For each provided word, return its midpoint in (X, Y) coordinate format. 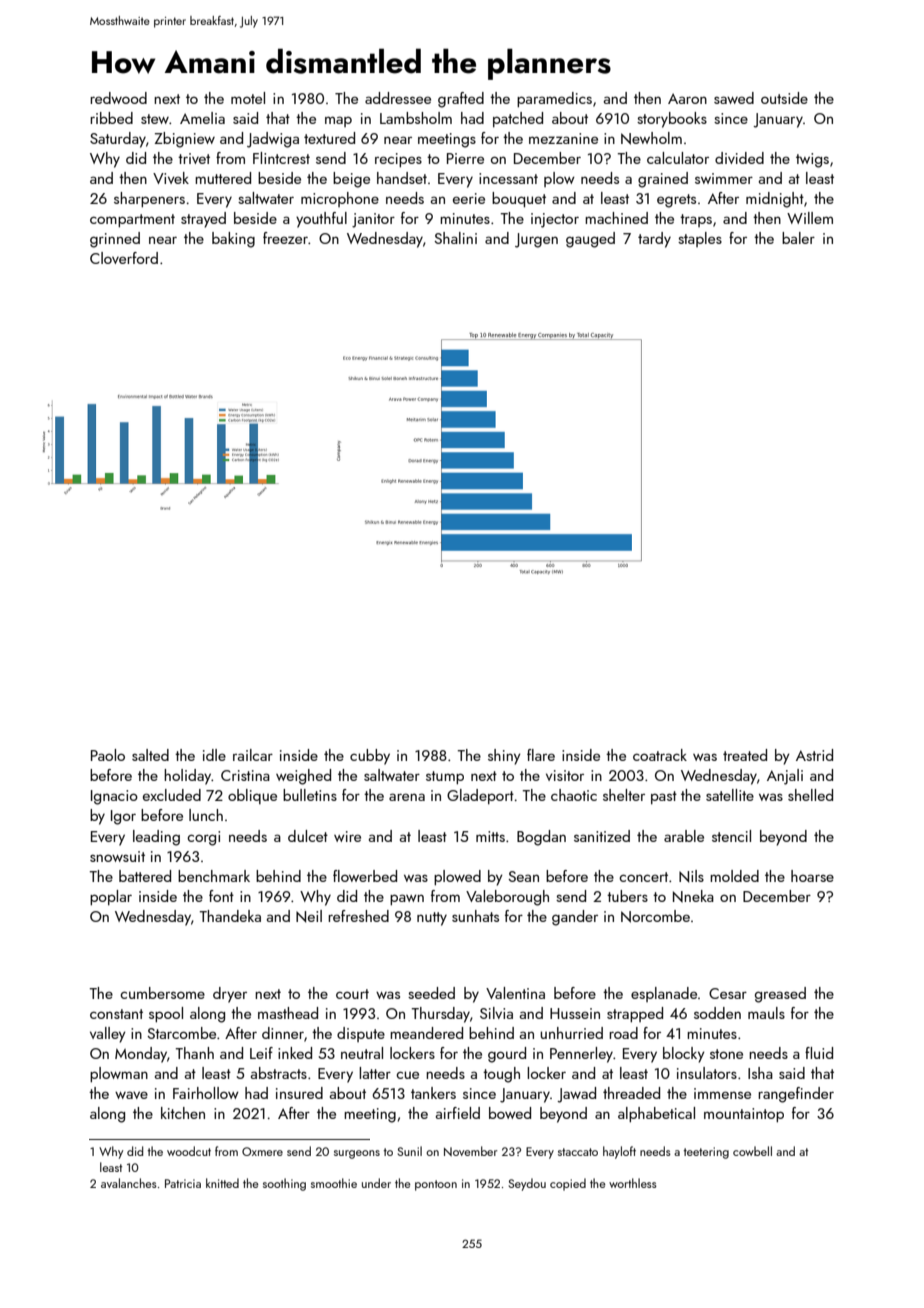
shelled (810, 795)
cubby (370, 757)
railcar (253, 755)
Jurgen (536, 240)
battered (145, 876)
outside (784, 98)
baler (798, 238)
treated (745, 755)
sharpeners (149, 199)
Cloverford (124, 258)
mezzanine (563, 138)
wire (347, 836)
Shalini (455, 238)
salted (150, 755)
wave (131, 1095)
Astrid (814, 755)
